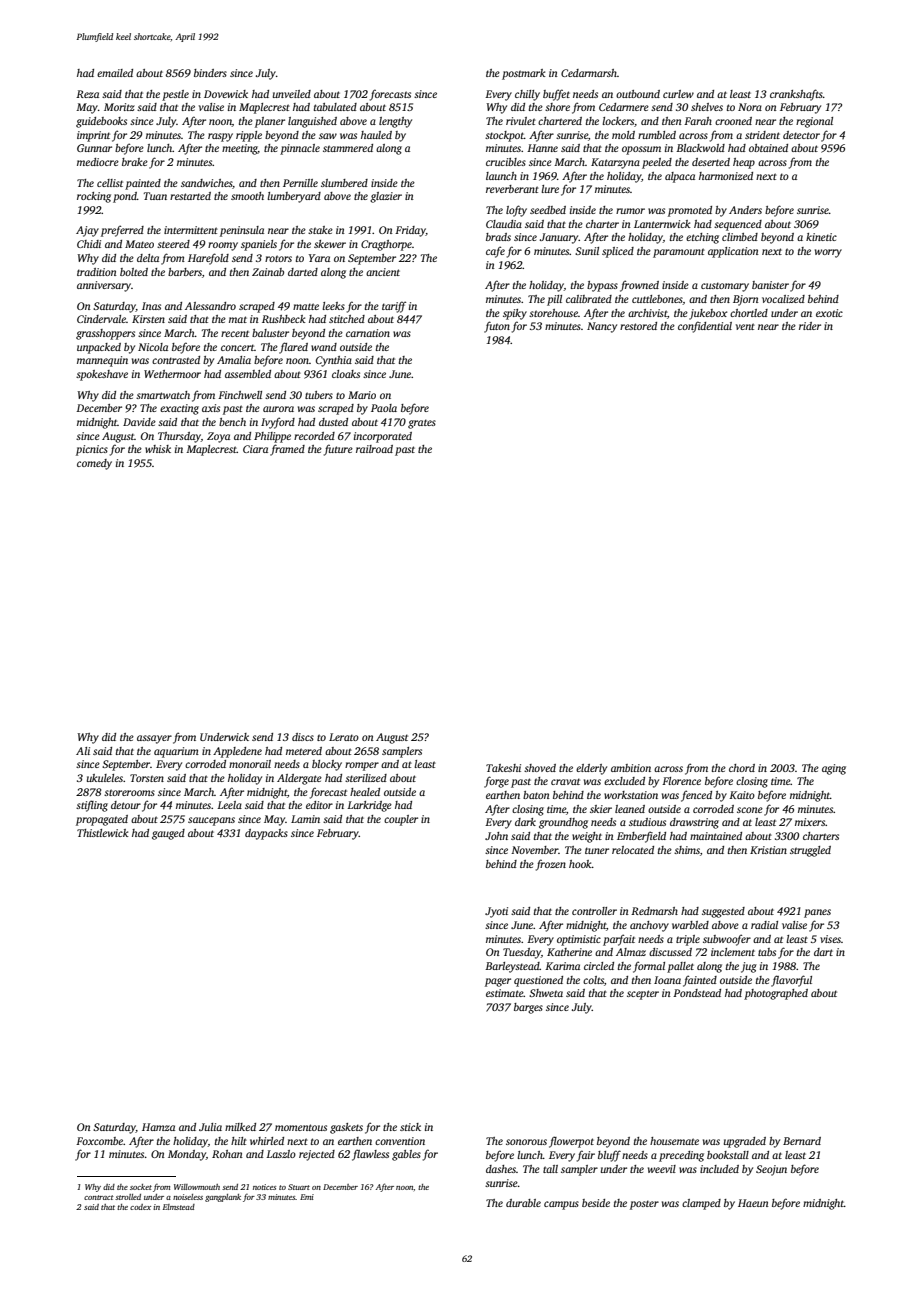  I want to click on Davide, so click(139, 422).
